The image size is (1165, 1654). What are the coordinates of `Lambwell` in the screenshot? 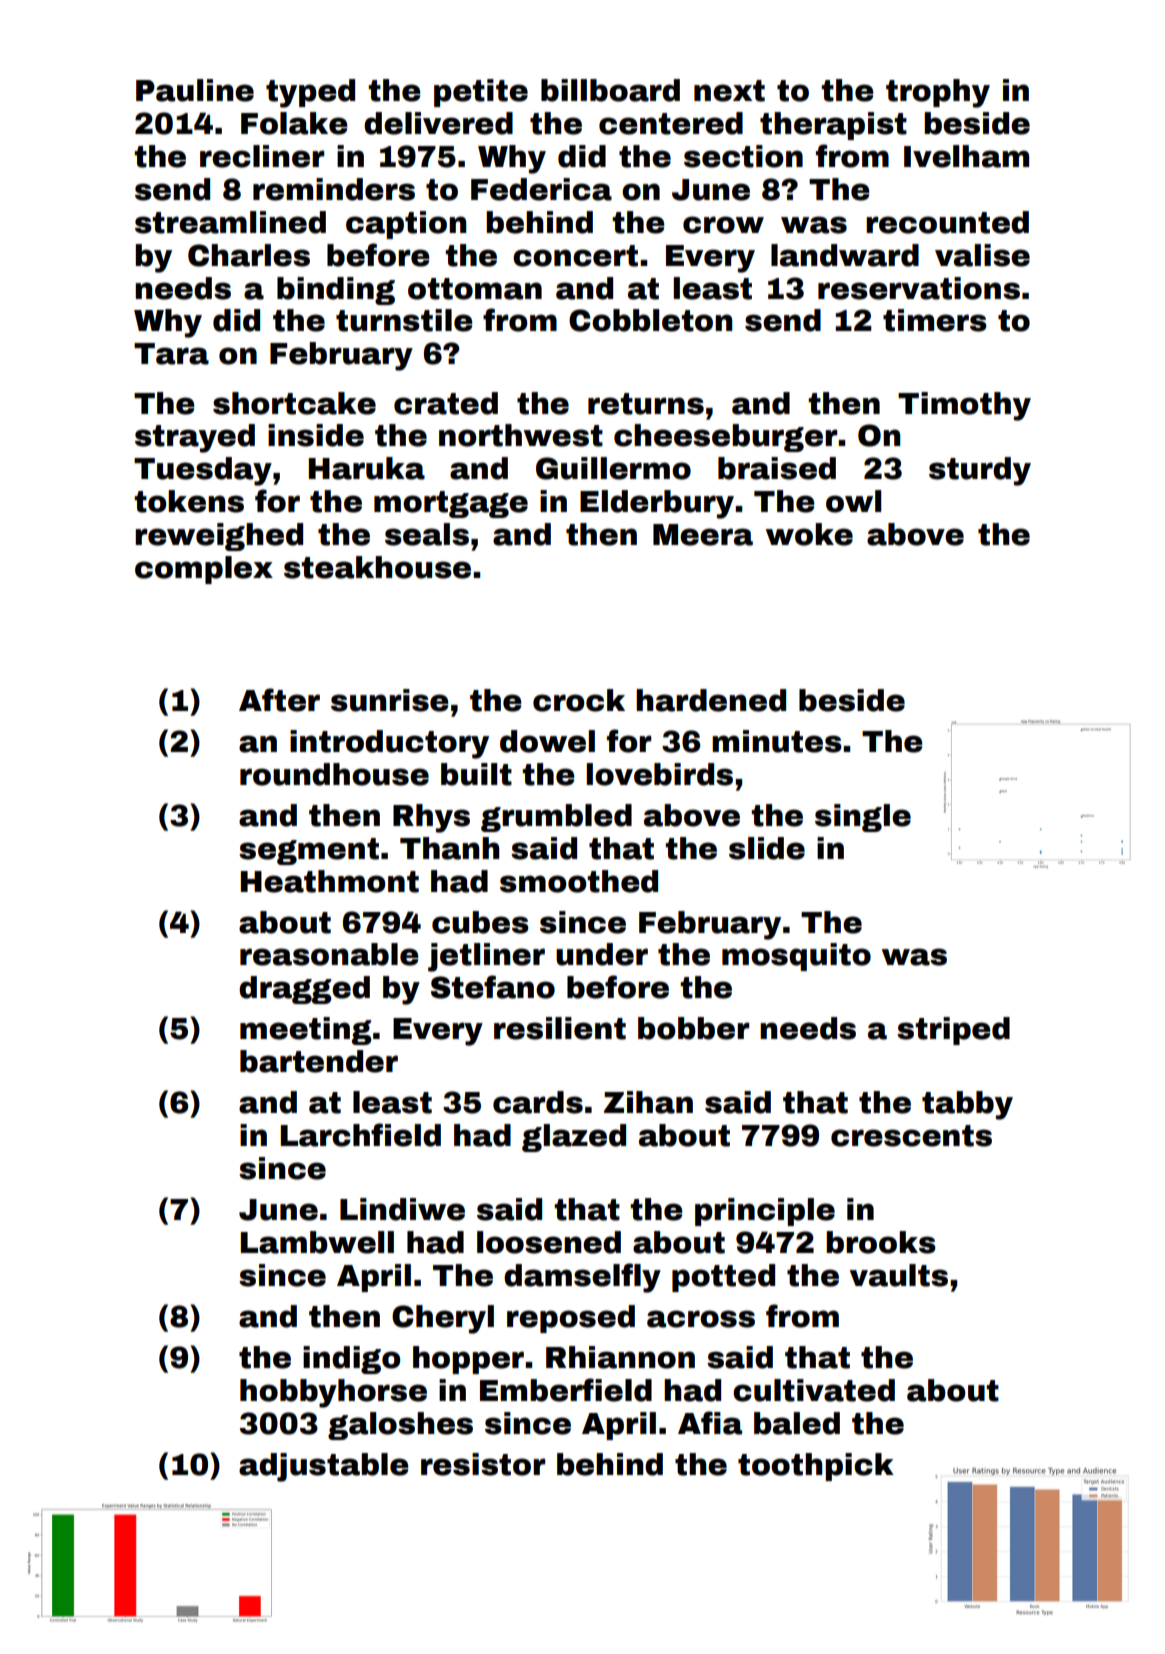 It's located at (317, 1242).
